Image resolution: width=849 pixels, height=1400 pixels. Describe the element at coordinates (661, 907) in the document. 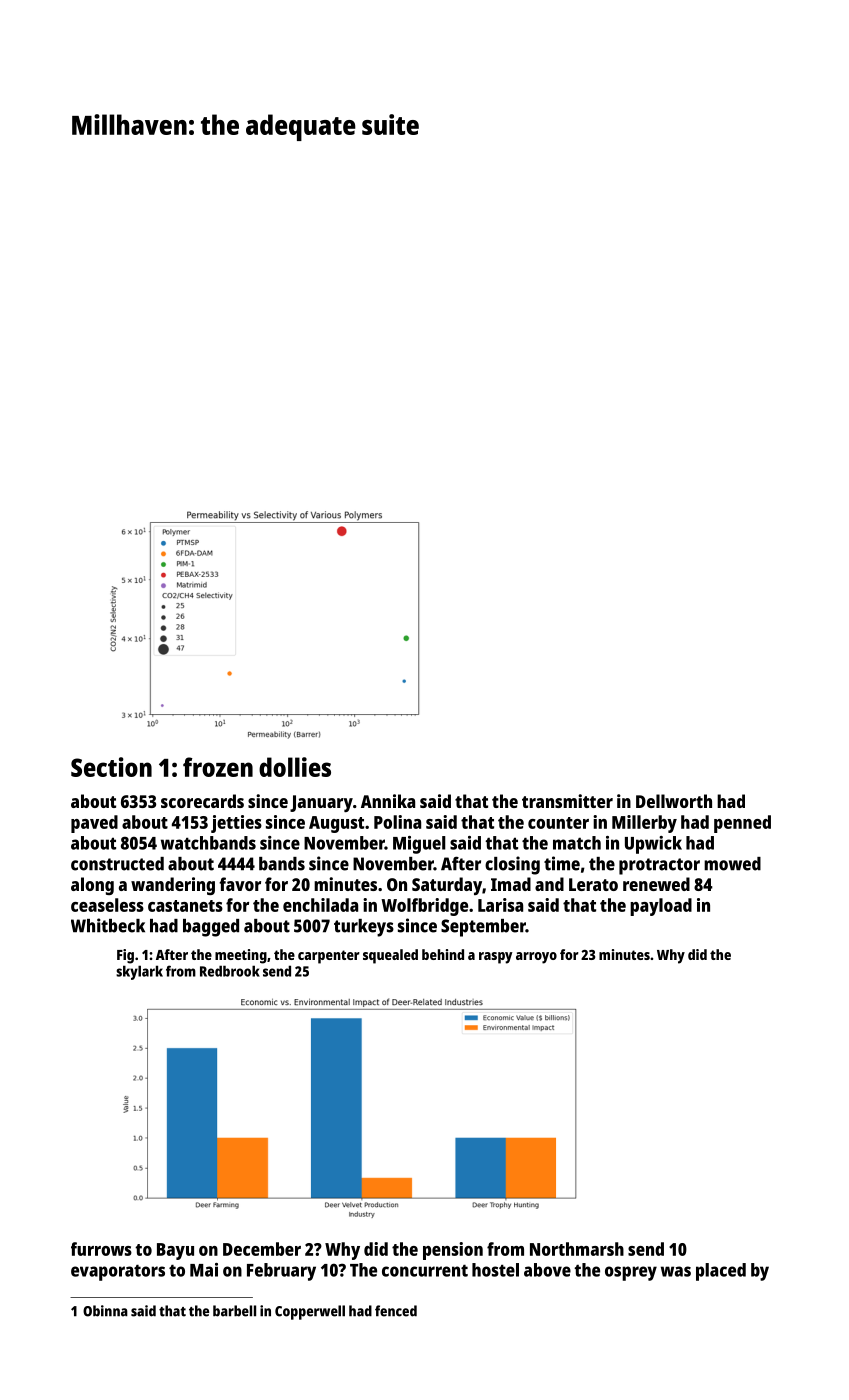

I see `payload` at that location.
